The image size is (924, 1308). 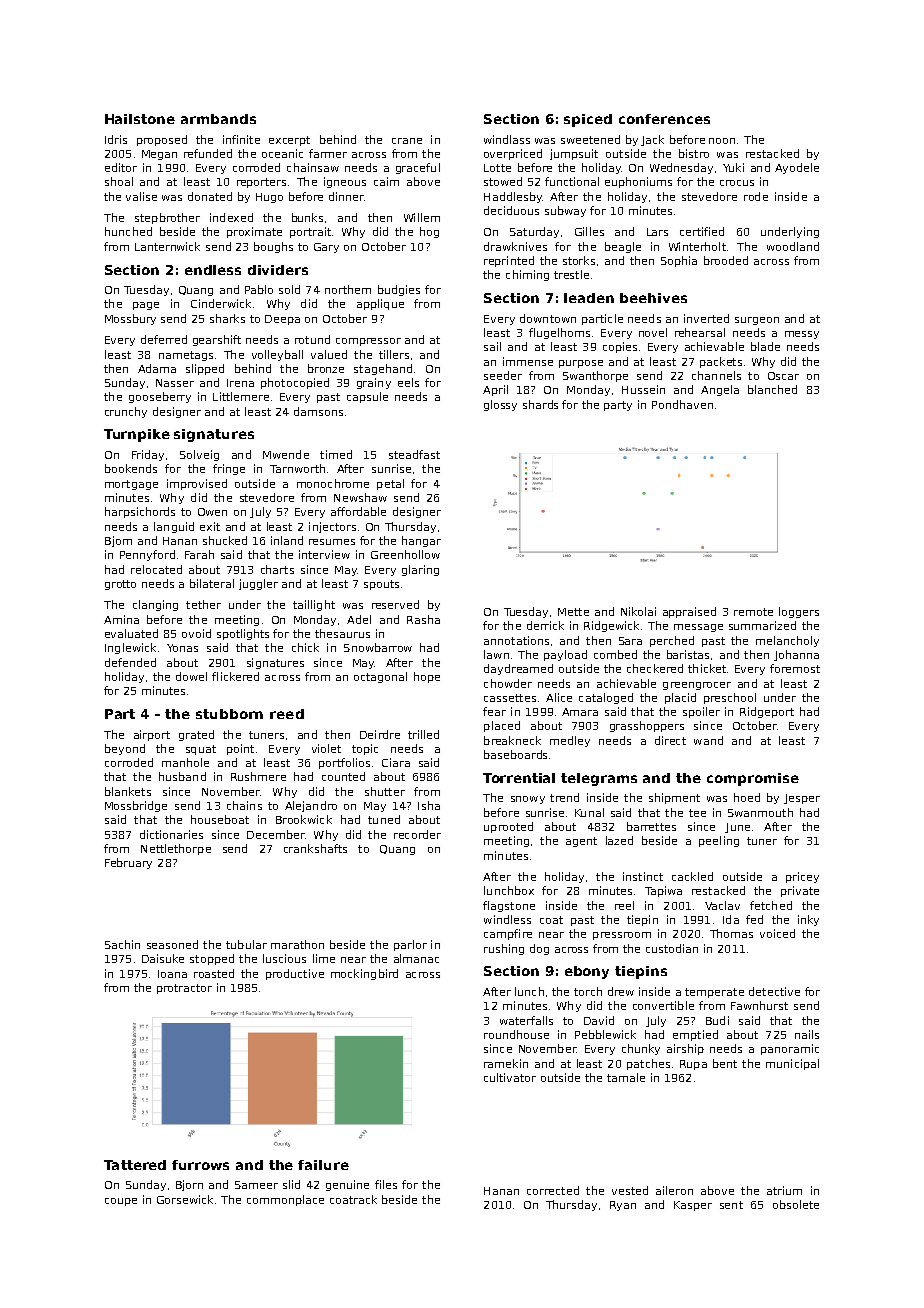 What do you see at coordinates (682, 404) in the document?
I see `Pondhaven` at bounding box center [682, 404].
